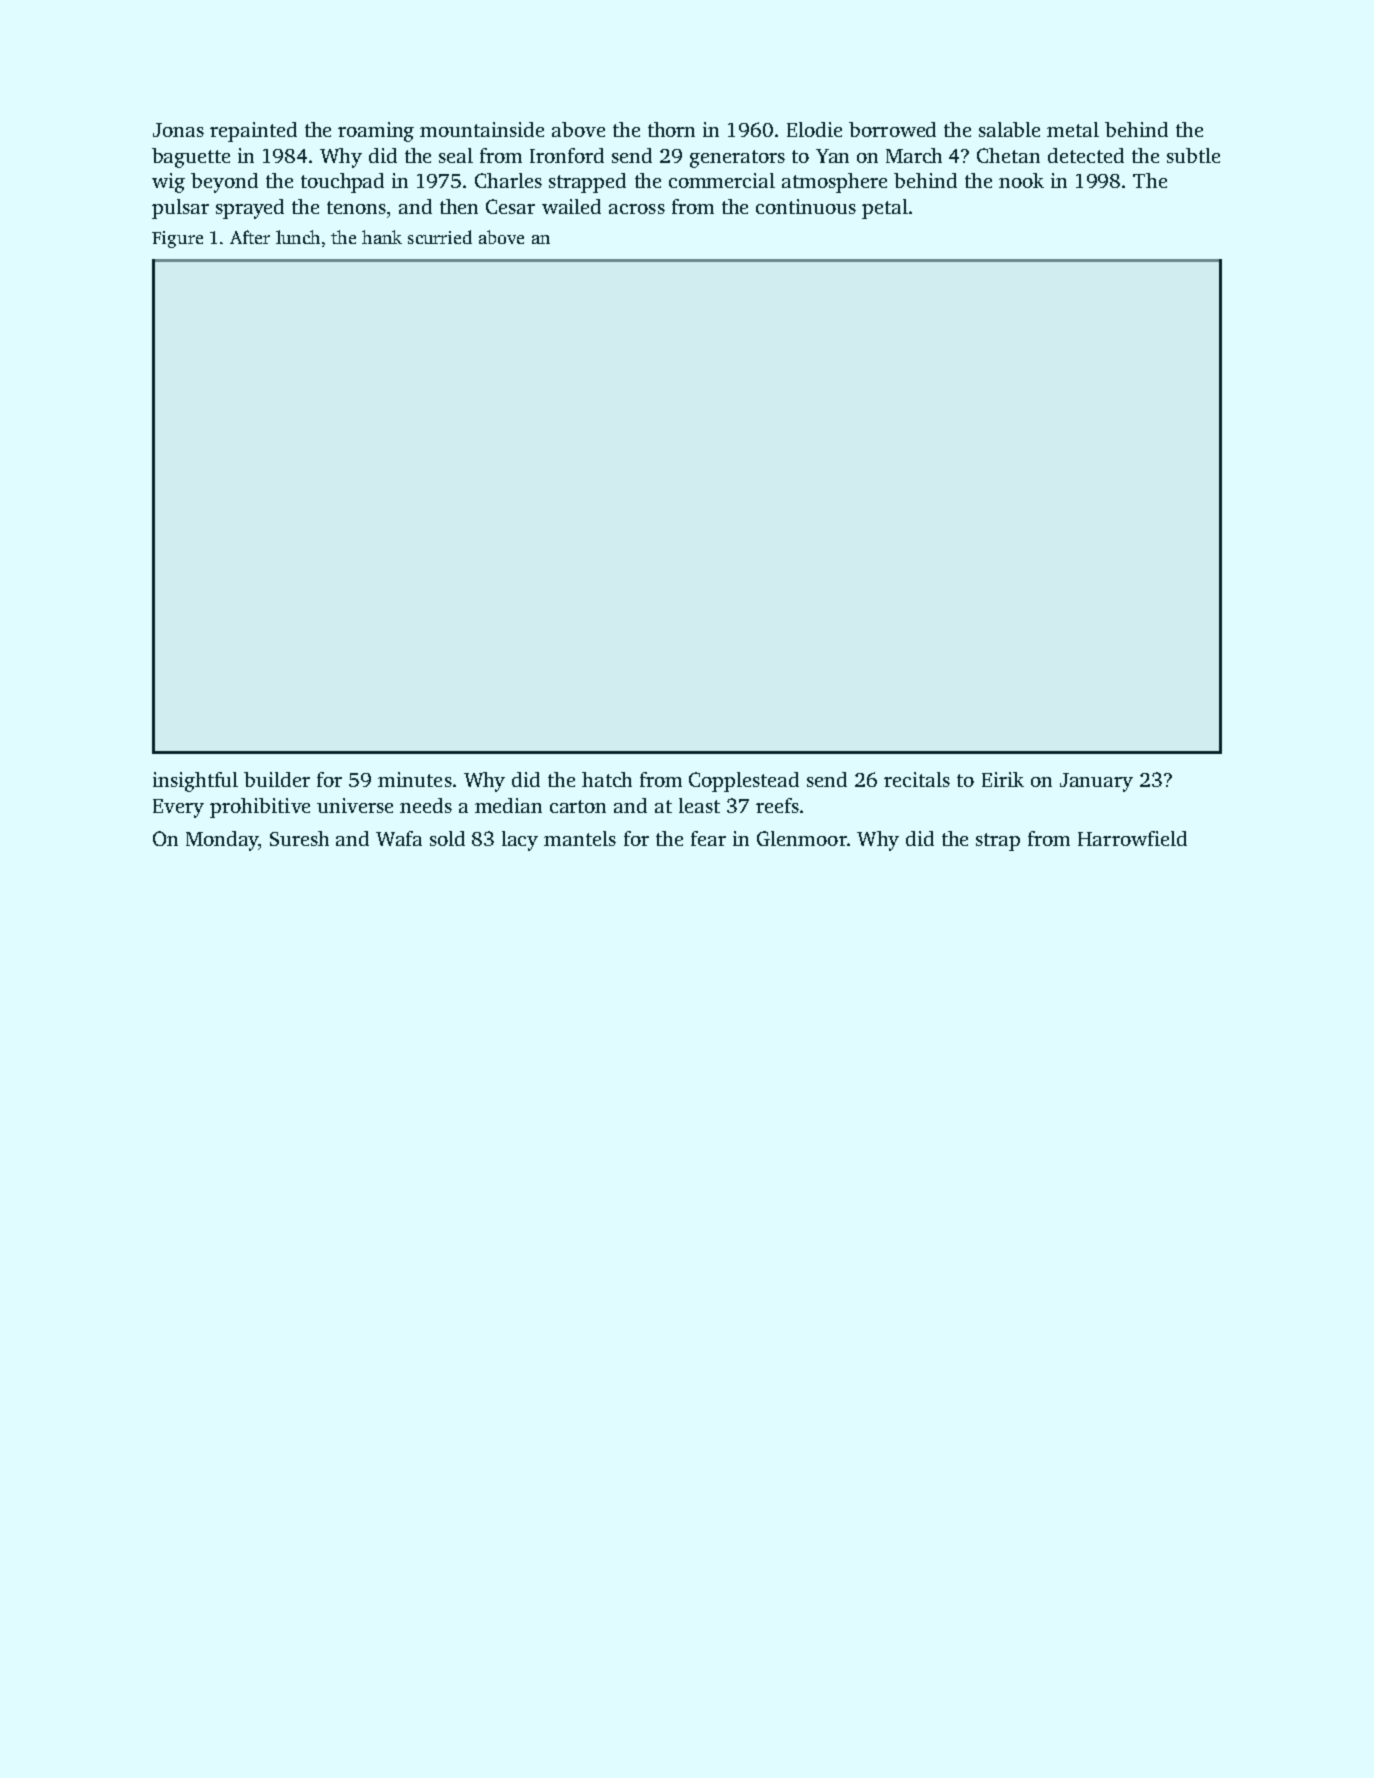 The image size is (1374, 1778). Describe the element at coordinates (1132, 838) in the document. I see `Harrowfield` at that location.
